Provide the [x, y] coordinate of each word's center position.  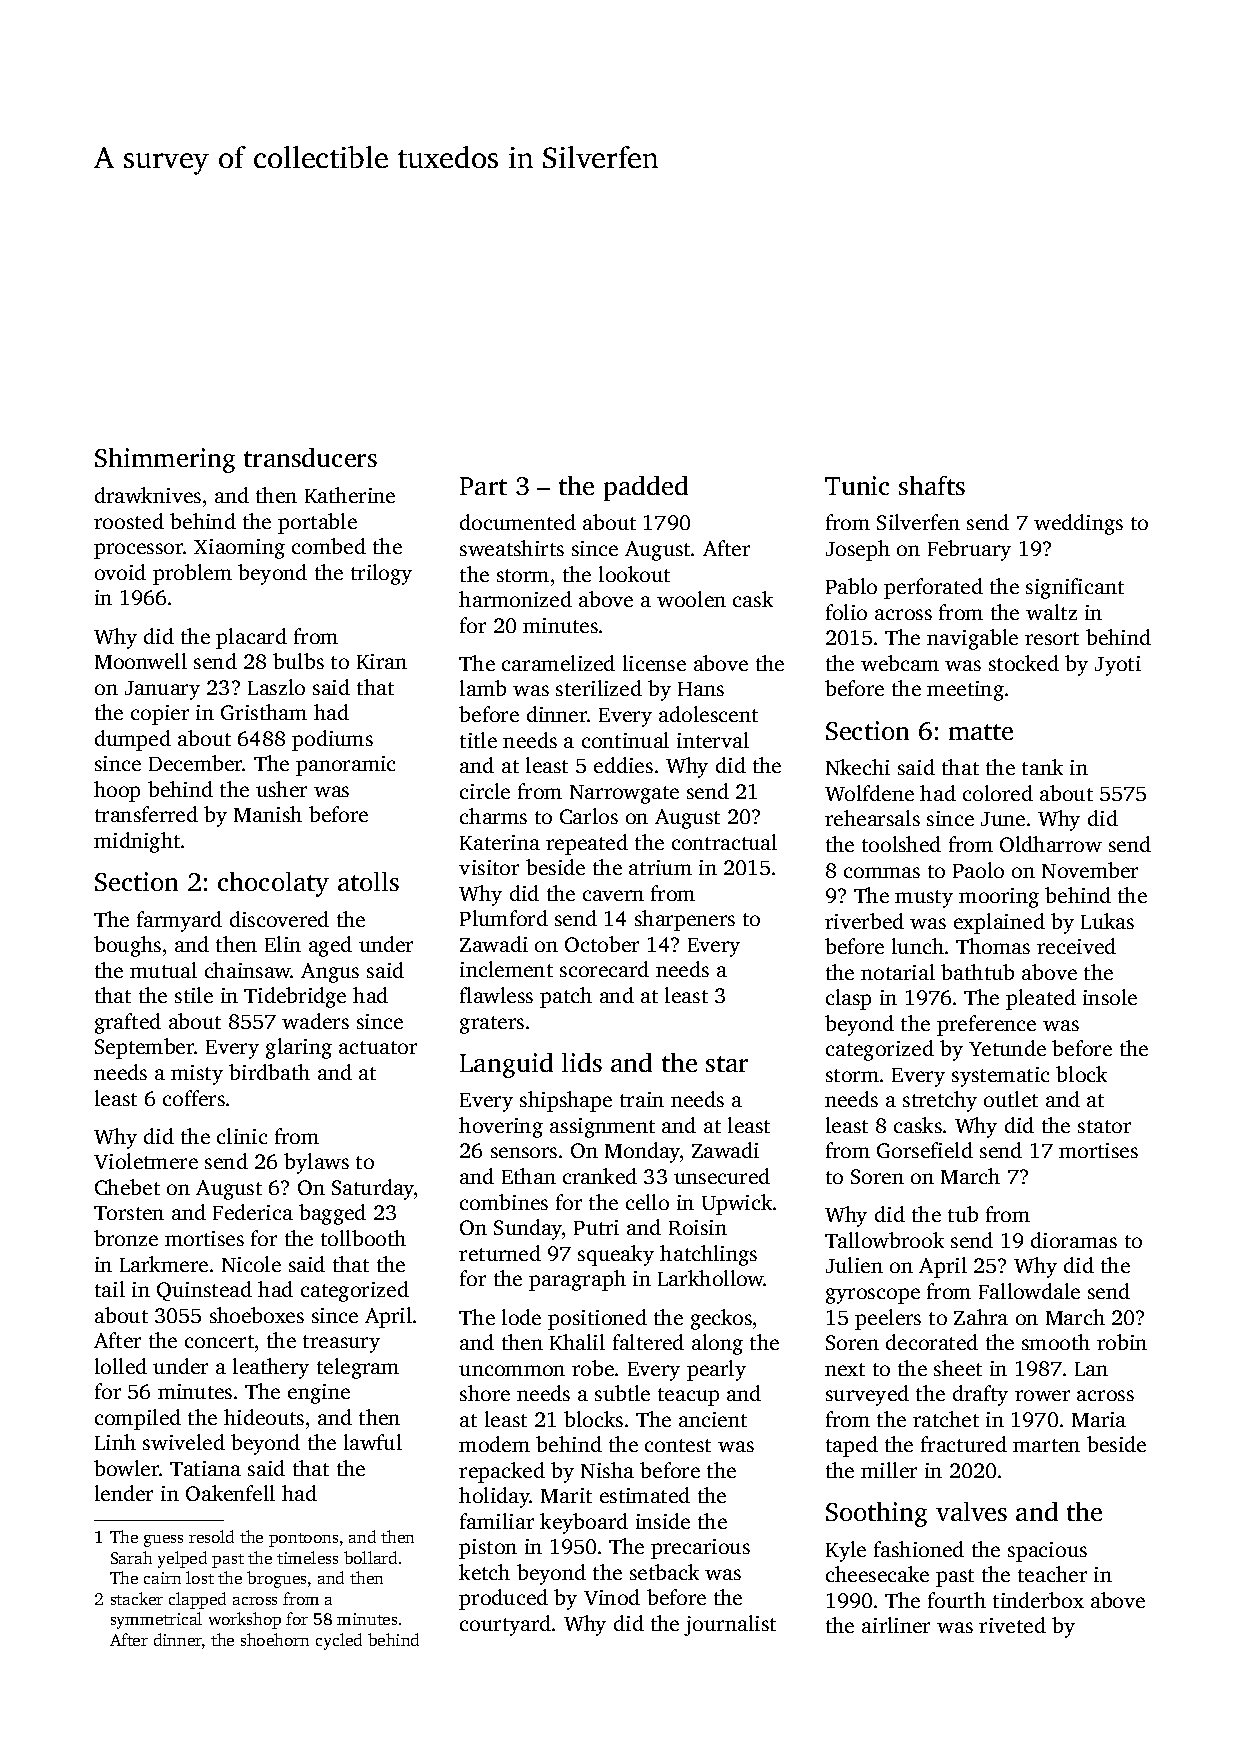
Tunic [857, 485]
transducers [310, 457]
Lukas [1107, 921]
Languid [506, 1065]
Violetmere [146, 1161]
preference [986, 1025]
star [727, 1064]
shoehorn [275, 1639]
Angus [330, 973]
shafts [932, 485]
